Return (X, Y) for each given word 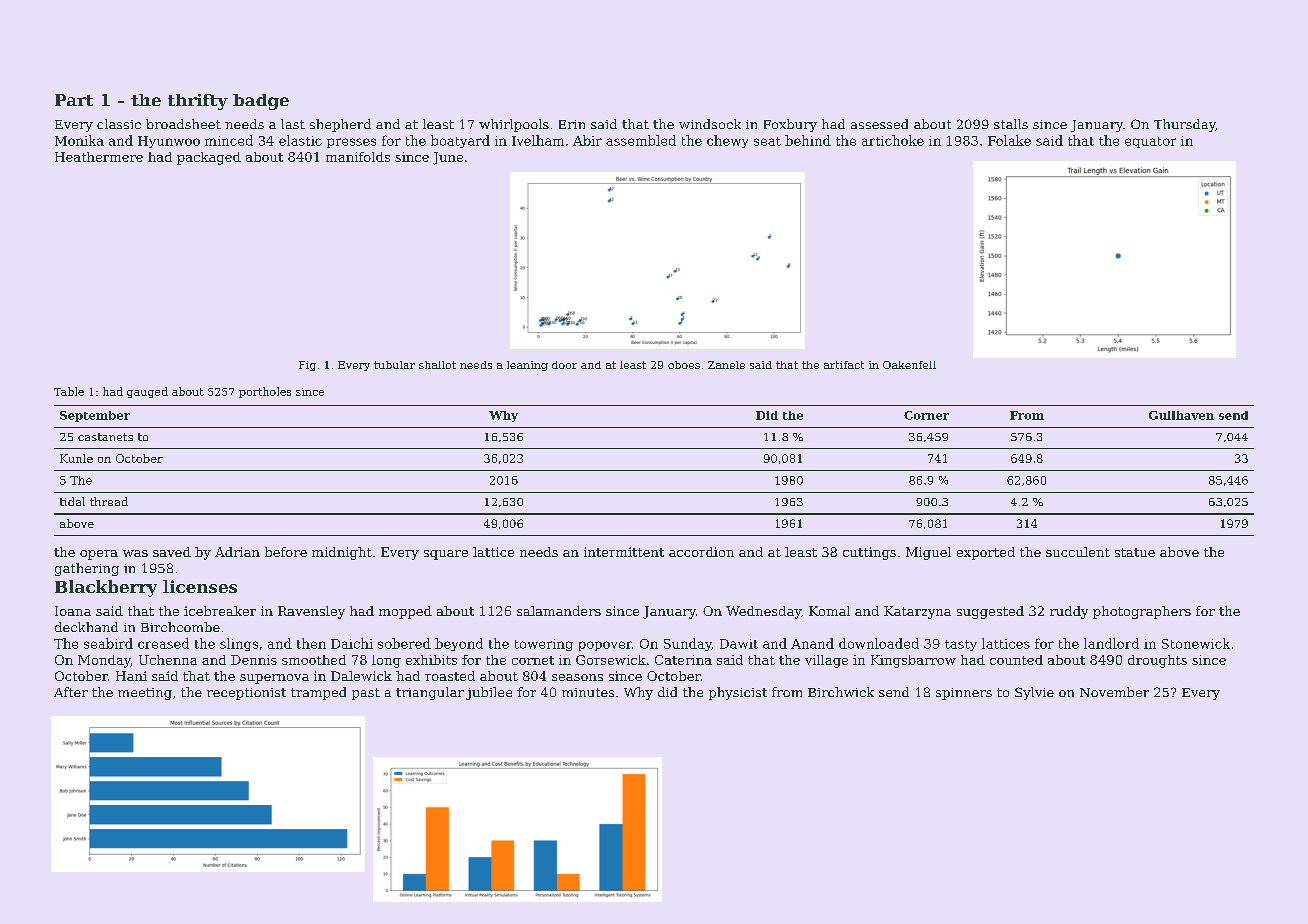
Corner (926, 415)
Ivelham (538, 140)
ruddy (1069, 612)
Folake (1009, 140)
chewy (727, 141)
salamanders (559, 611)
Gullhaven (1181, 415)
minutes (588, 692)
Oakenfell (909, 365)
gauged (147, 392)
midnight (342, 553)
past (366, 694)
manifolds (358, 157)
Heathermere (99, 157)
